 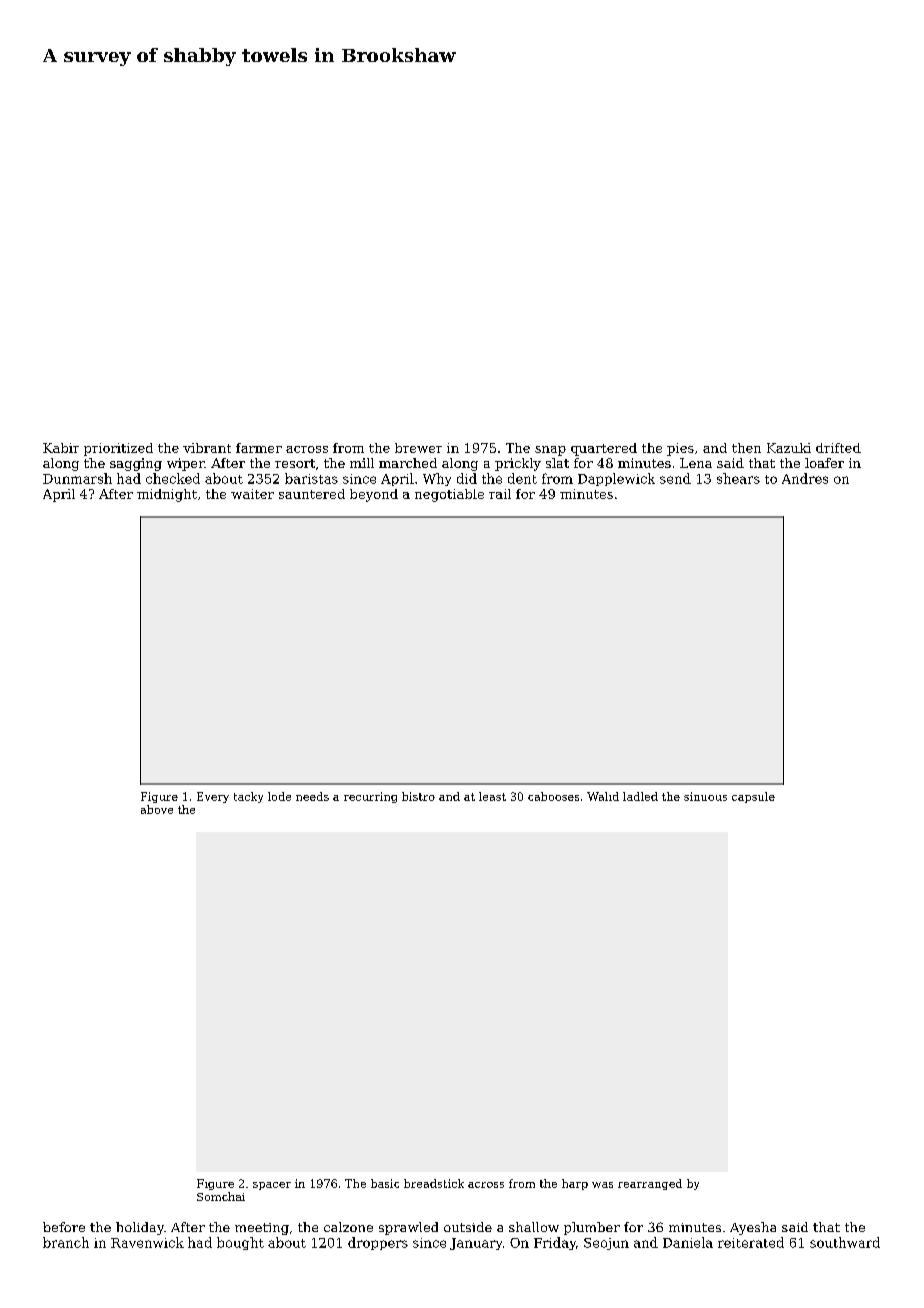 I want to click on rearranged, so click(x=650, y=1184).
